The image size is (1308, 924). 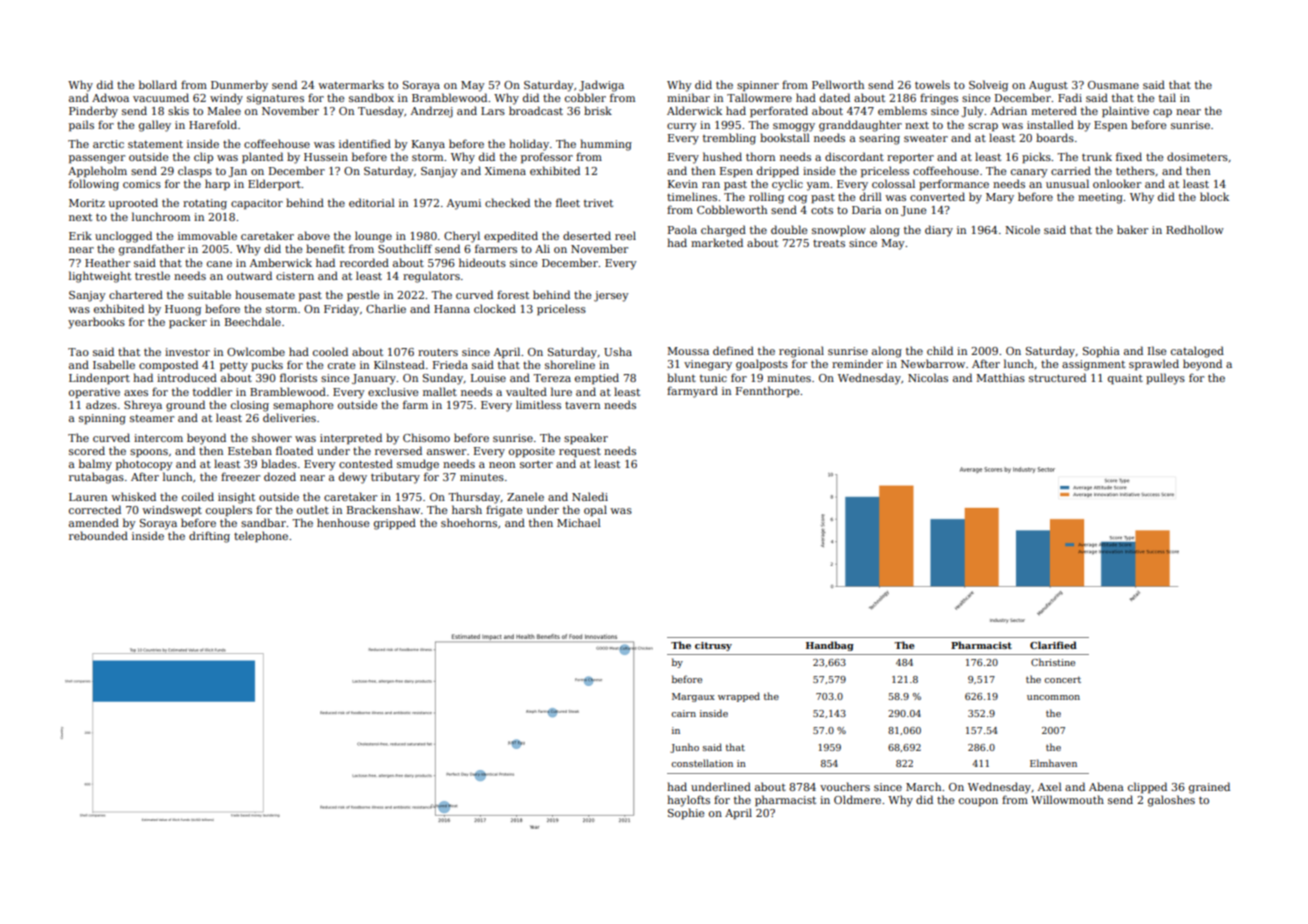 What do you see at coordinates (469, 522) in the image?
I see `shoehorns` at bounding box center [469, 522].
